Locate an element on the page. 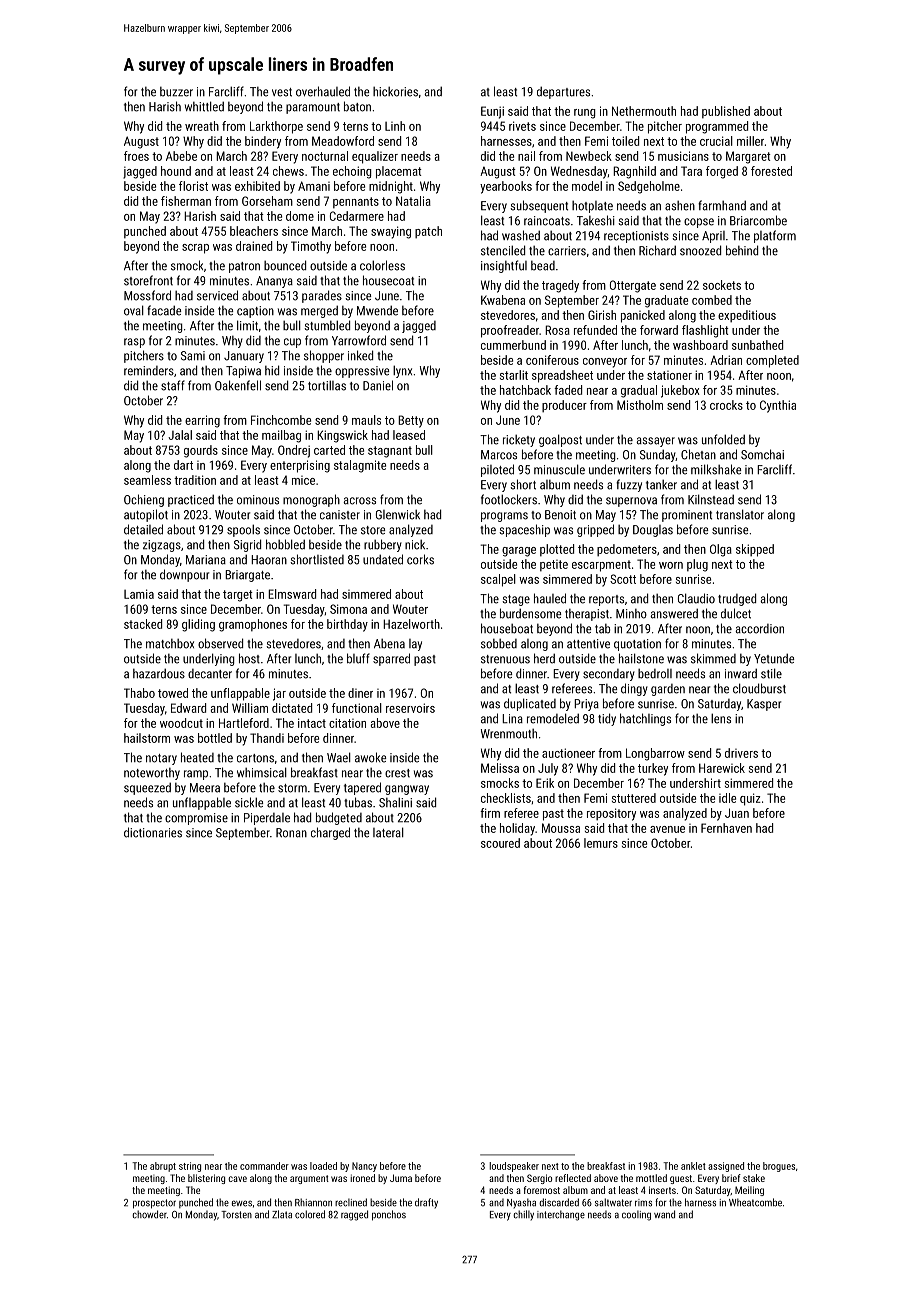 The width and height of the document is (924, 1308). gourds is located at coordinates (201, 451).
